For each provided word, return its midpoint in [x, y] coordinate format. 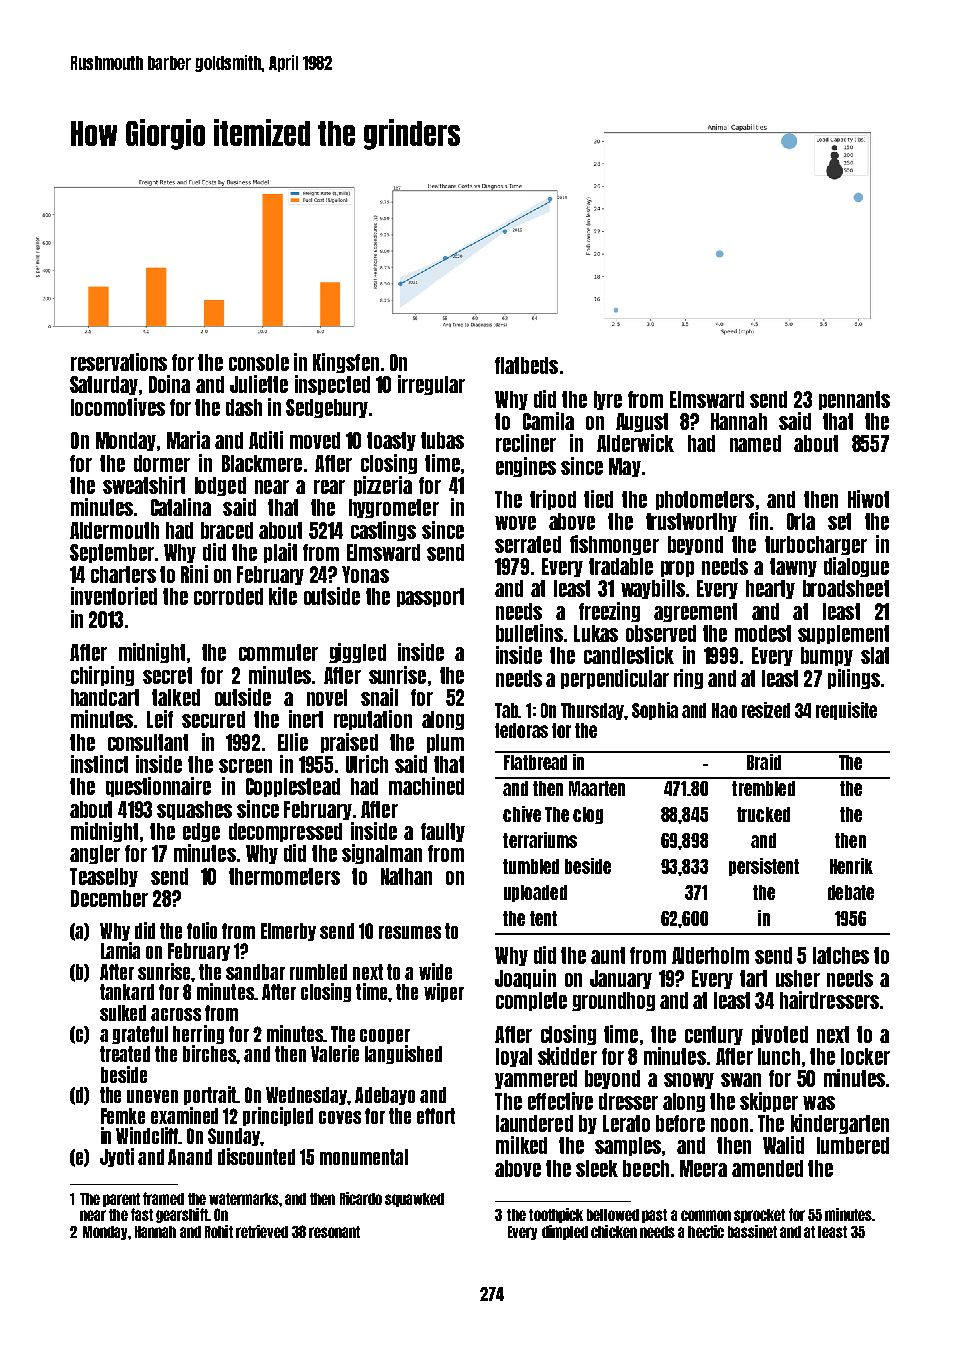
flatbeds [526, 365]
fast [142, 1214]
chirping [102, 676]
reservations [119, 362]
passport [430, 597]
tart [753, 978]
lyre [608, 400]
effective [560, 1101]
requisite [846, 711]
